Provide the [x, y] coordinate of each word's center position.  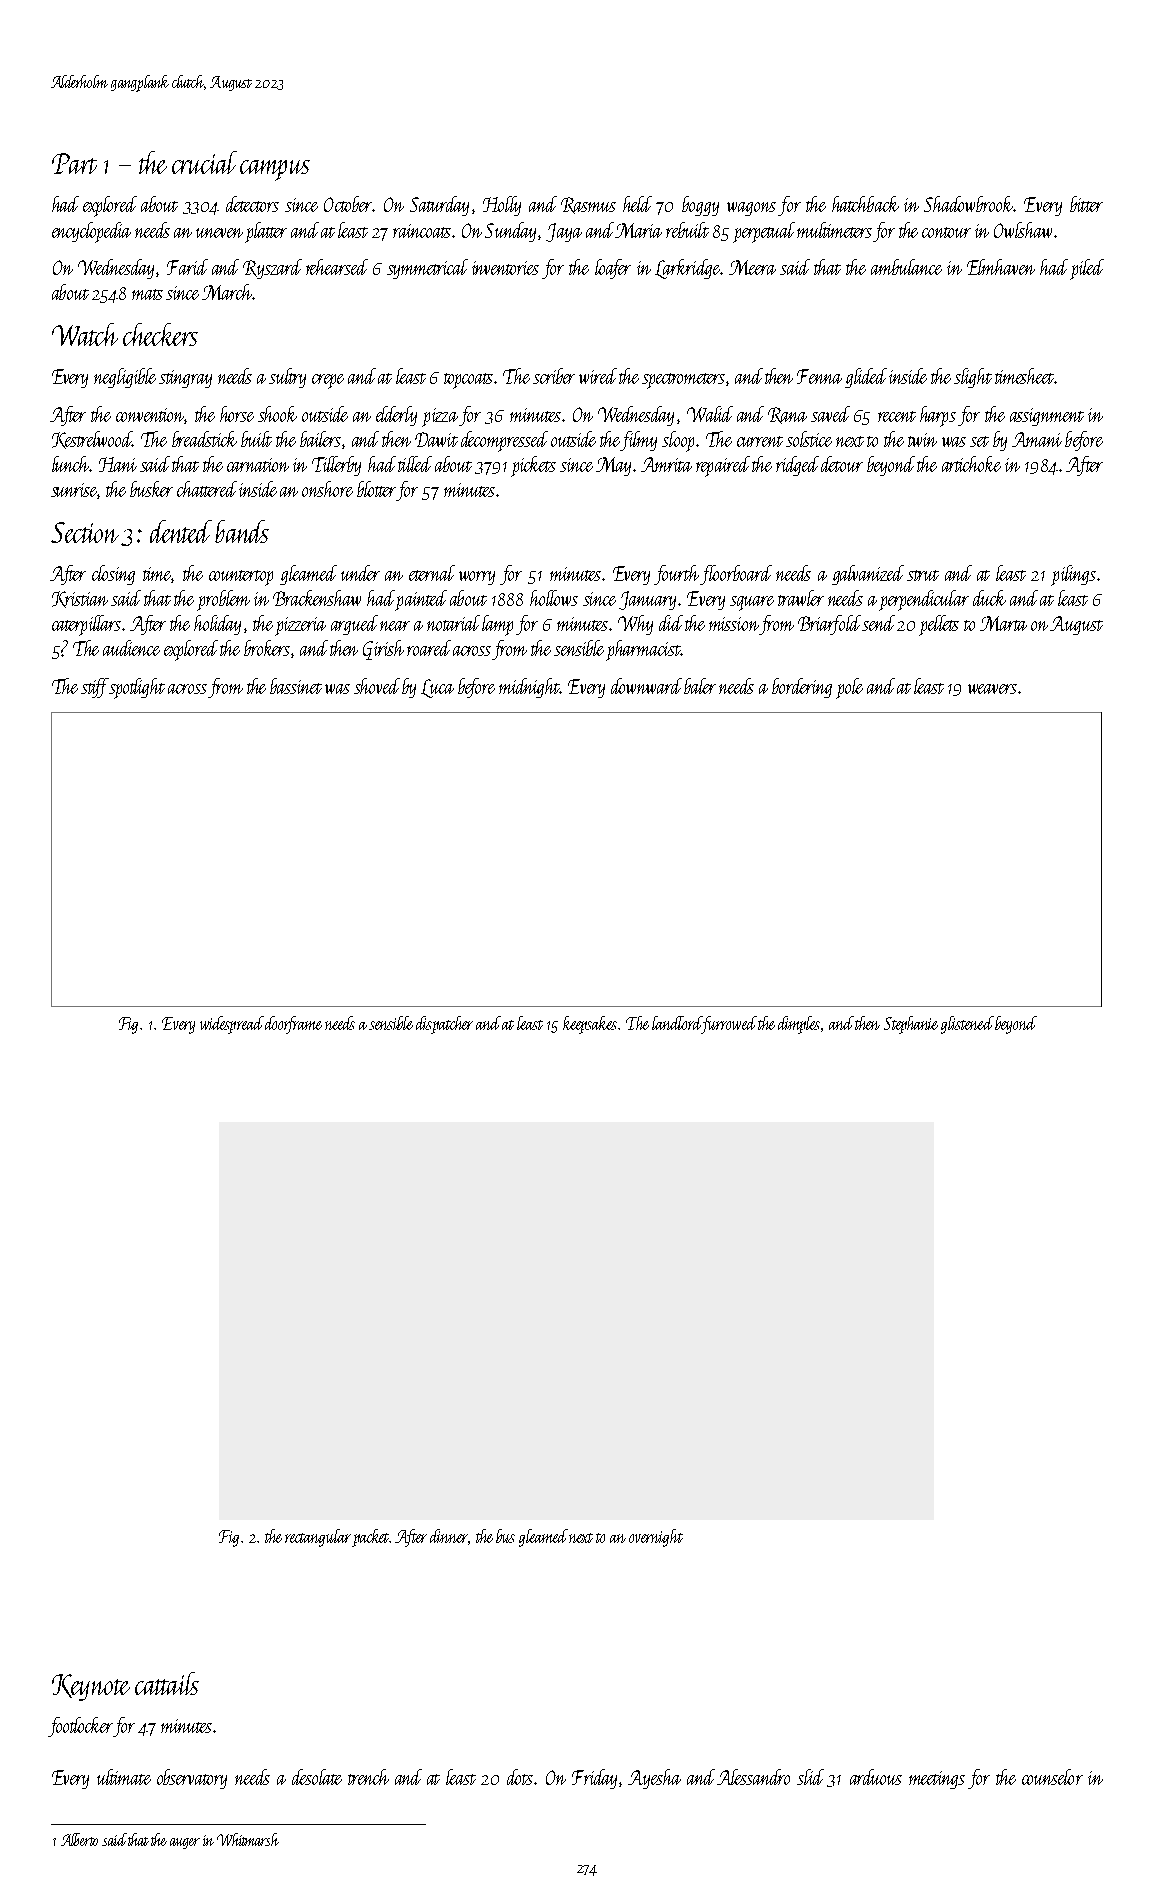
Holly [502, 206]
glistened [967, 1025]
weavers [992, 689]
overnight [656, 1538]
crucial [204, 162]
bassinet [296, 686]
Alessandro [753, 1777]
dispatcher [444, 1025]
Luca [437, 688]
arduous [876, 1777]
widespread [232, 1025]
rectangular [318, 1538]
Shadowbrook [969, 204]
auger [185, 1843]
